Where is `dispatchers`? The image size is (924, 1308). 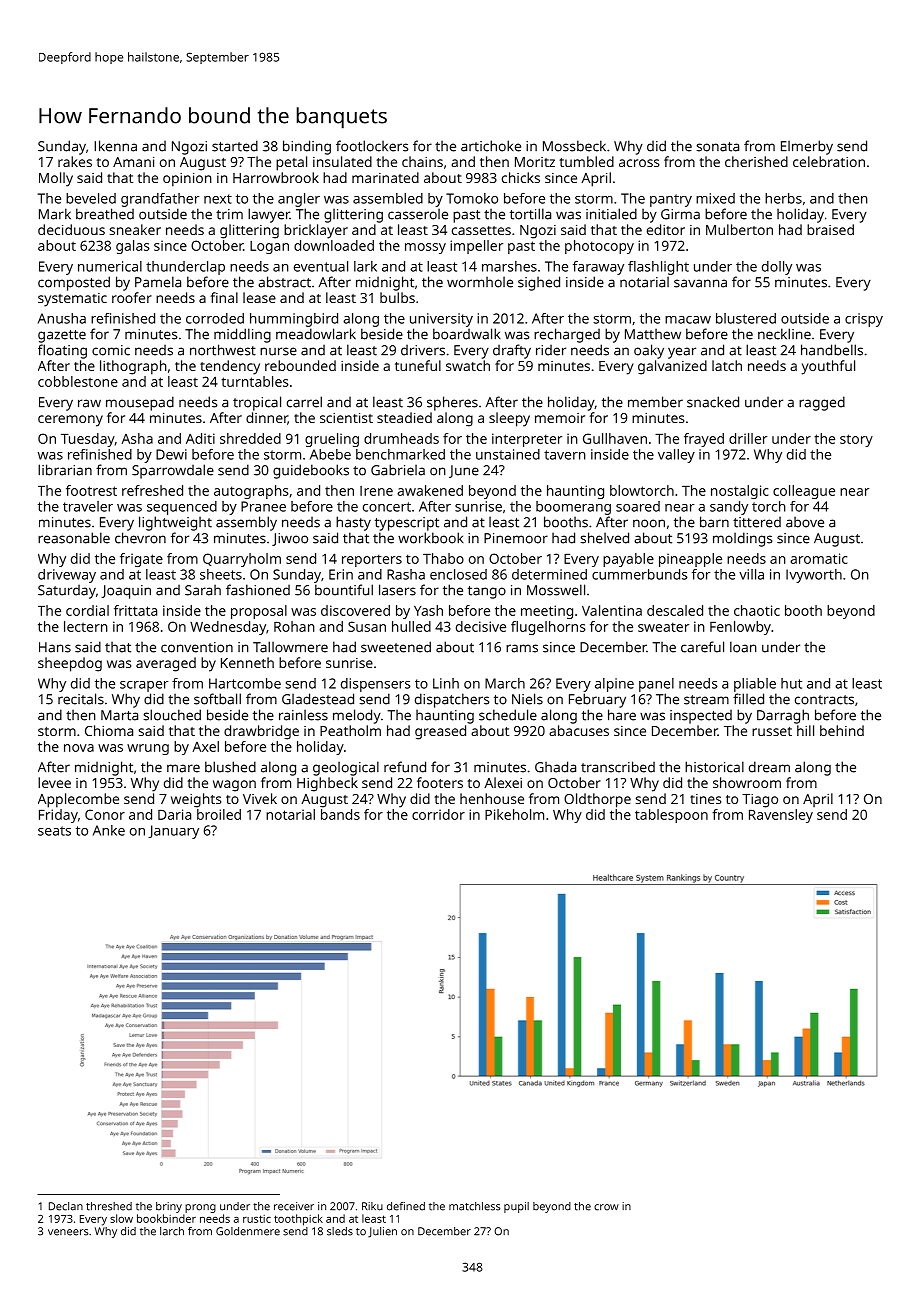 dispatchers is located at coordinates (452, 700).
